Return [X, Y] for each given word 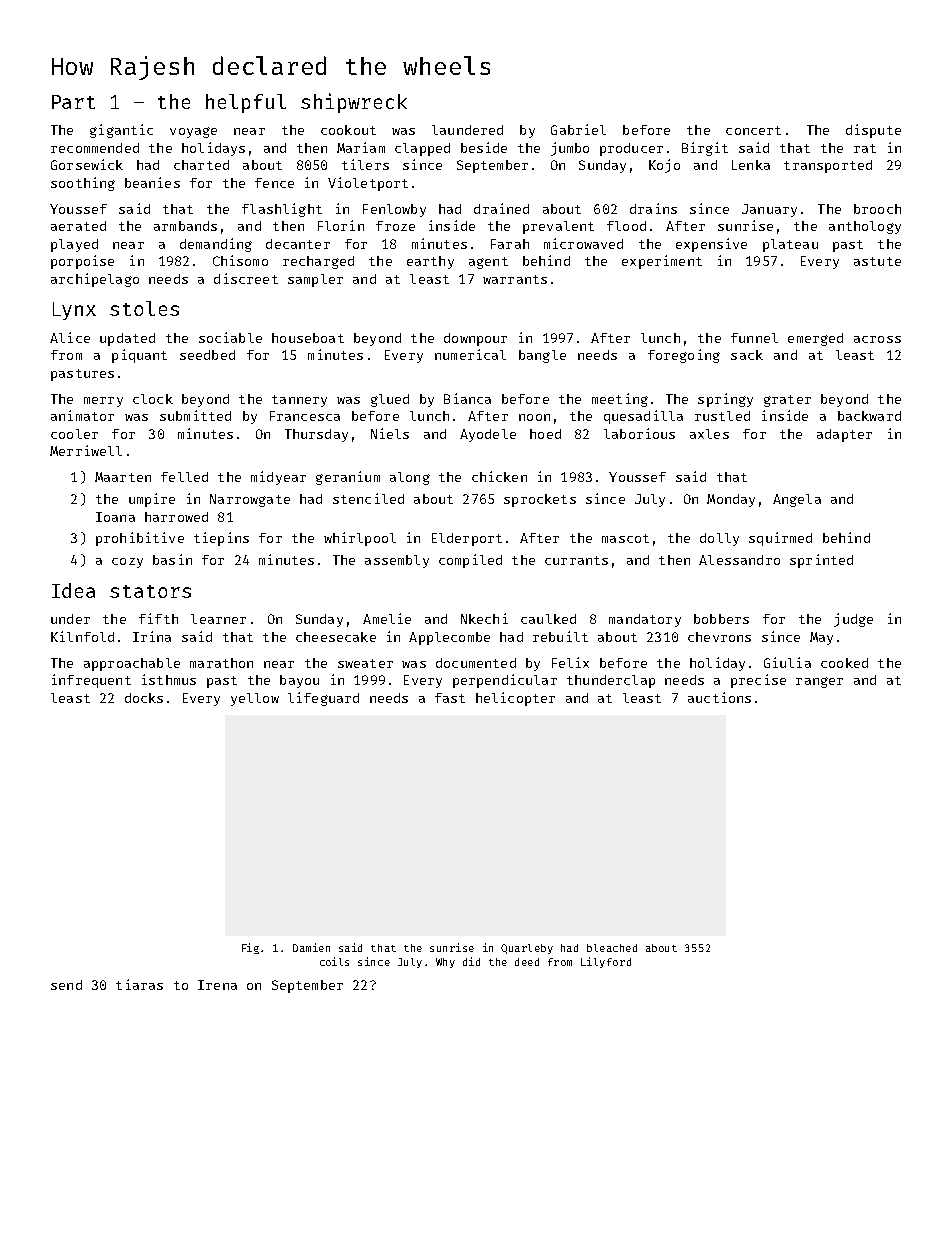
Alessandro [739, 560]
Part [73, 102]
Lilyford [606, 962]
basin [172, 559]
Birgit [705, 149]
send [66, 985]
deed [527, 962]
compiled [470, 561]
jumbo [570, 149]
